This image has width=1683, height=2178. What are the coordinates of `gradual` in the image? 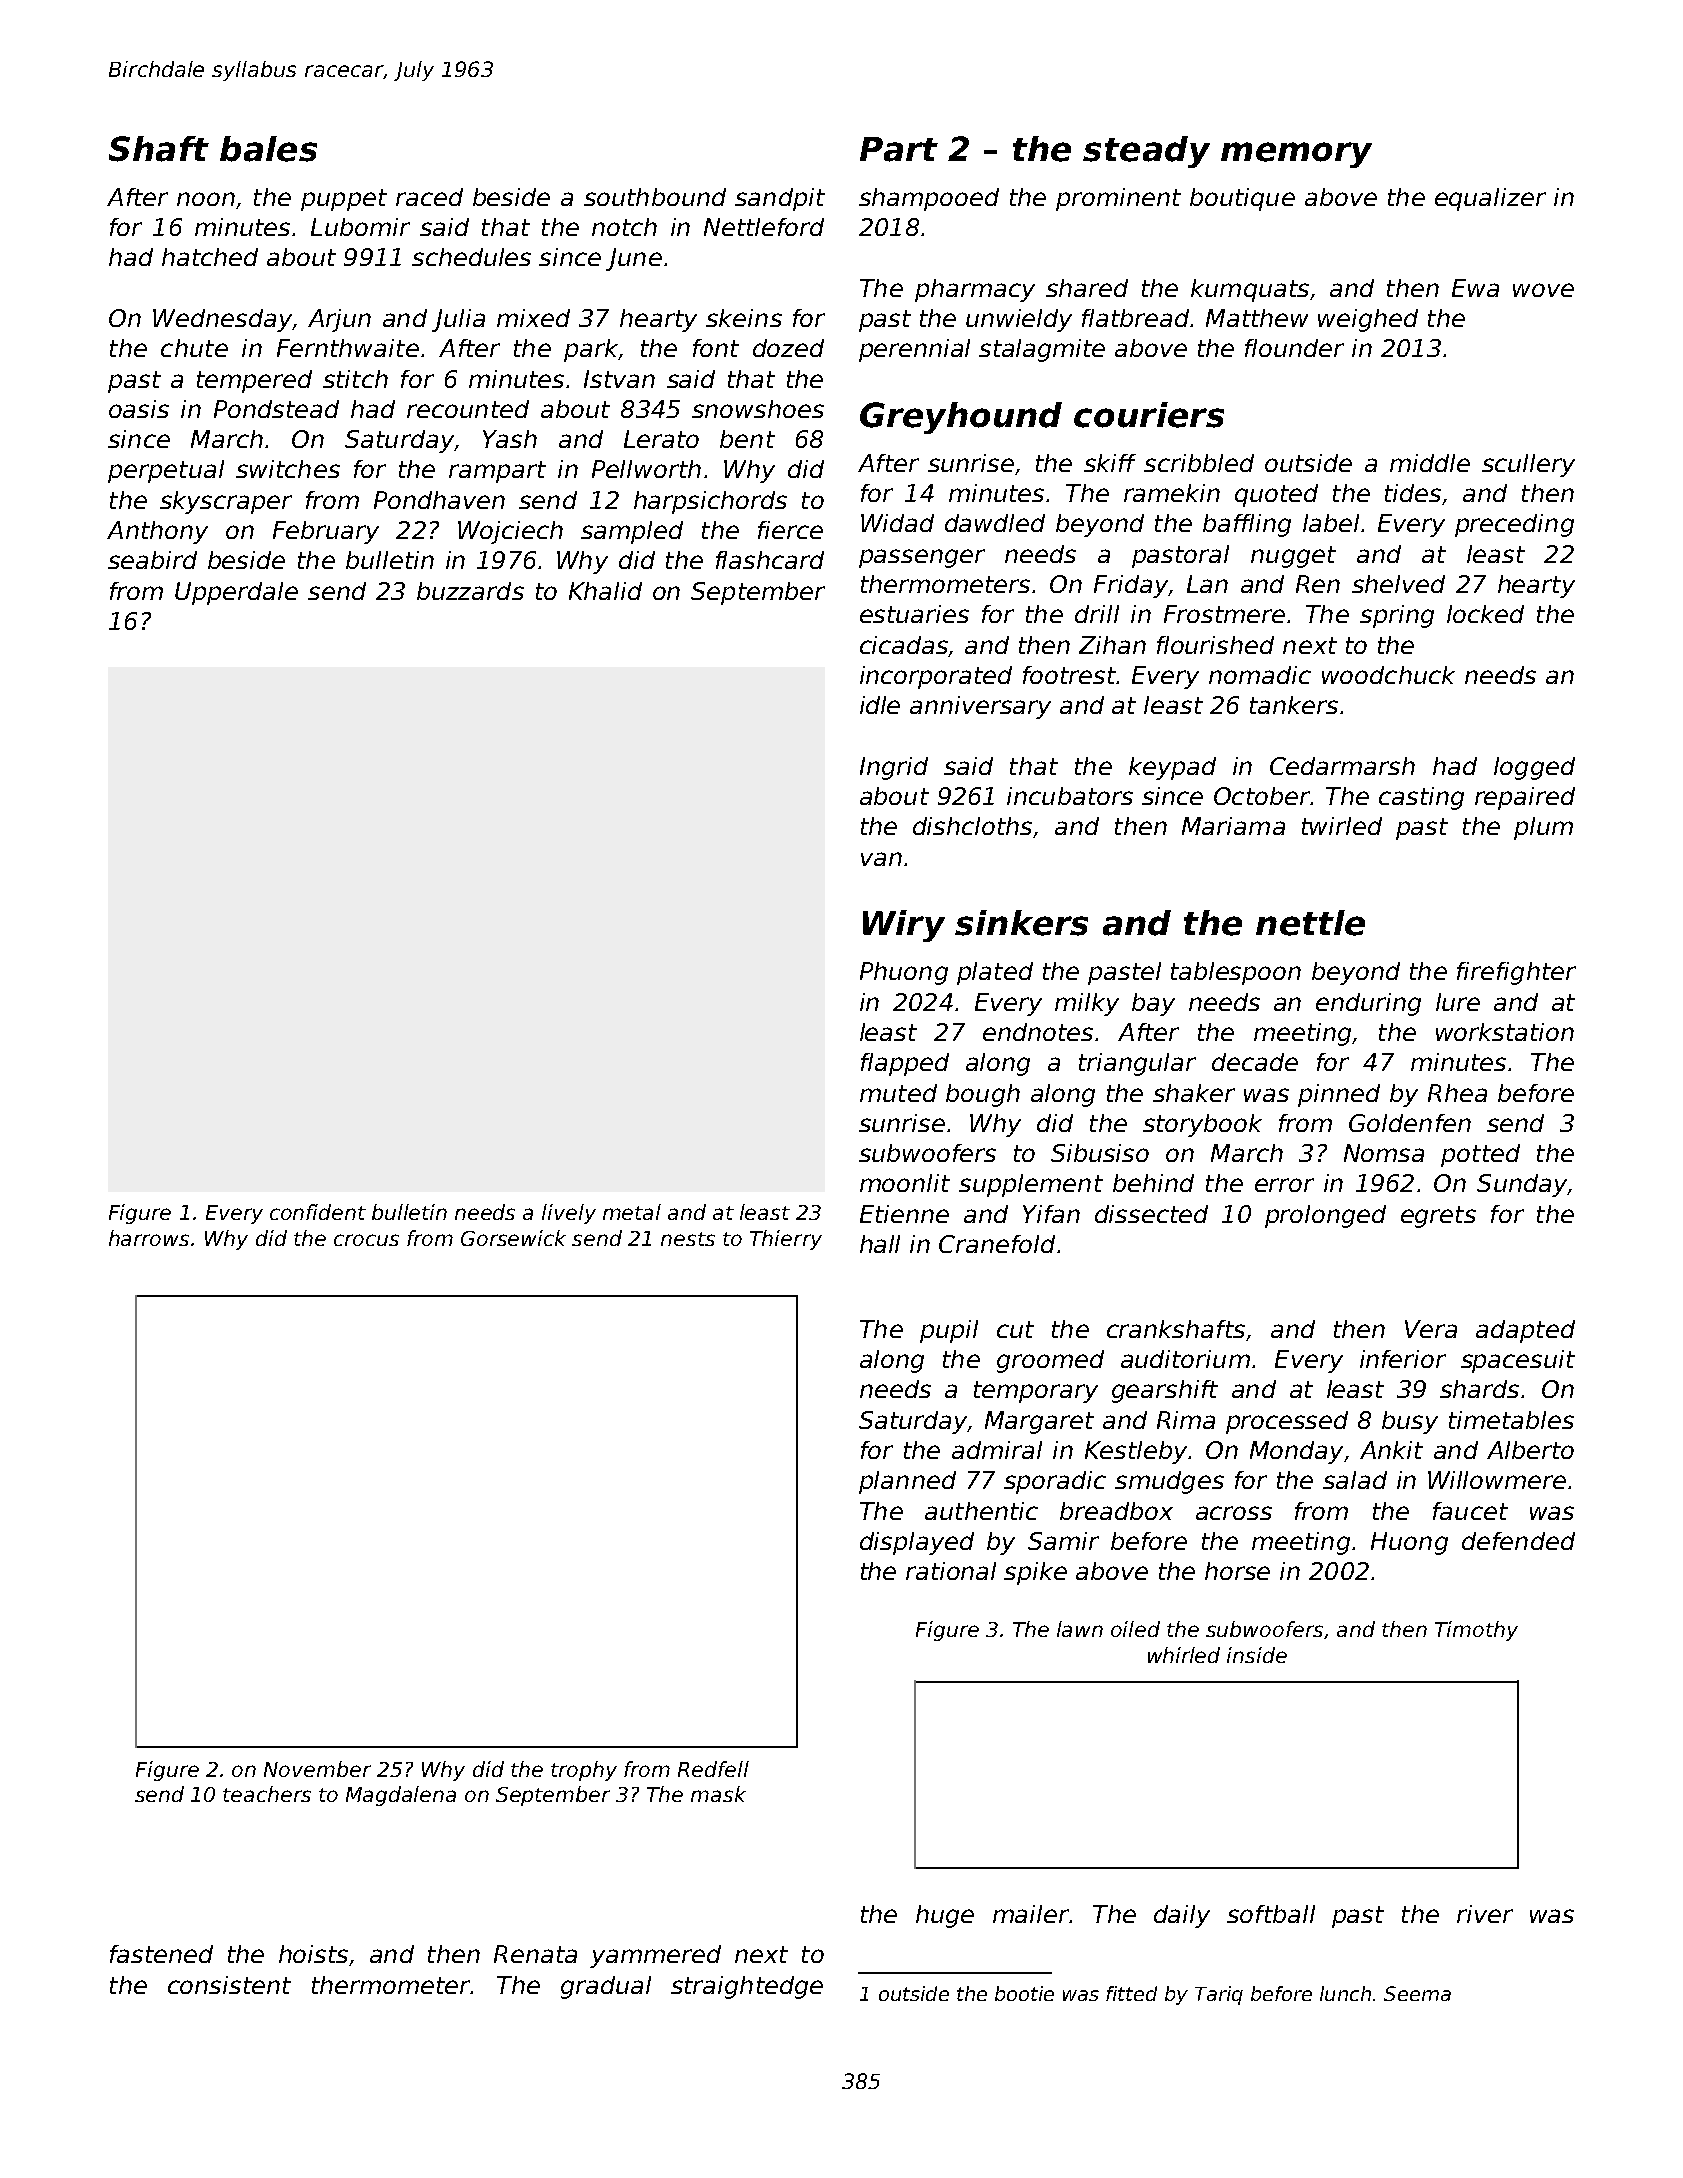 It's located at (606, 1987).
